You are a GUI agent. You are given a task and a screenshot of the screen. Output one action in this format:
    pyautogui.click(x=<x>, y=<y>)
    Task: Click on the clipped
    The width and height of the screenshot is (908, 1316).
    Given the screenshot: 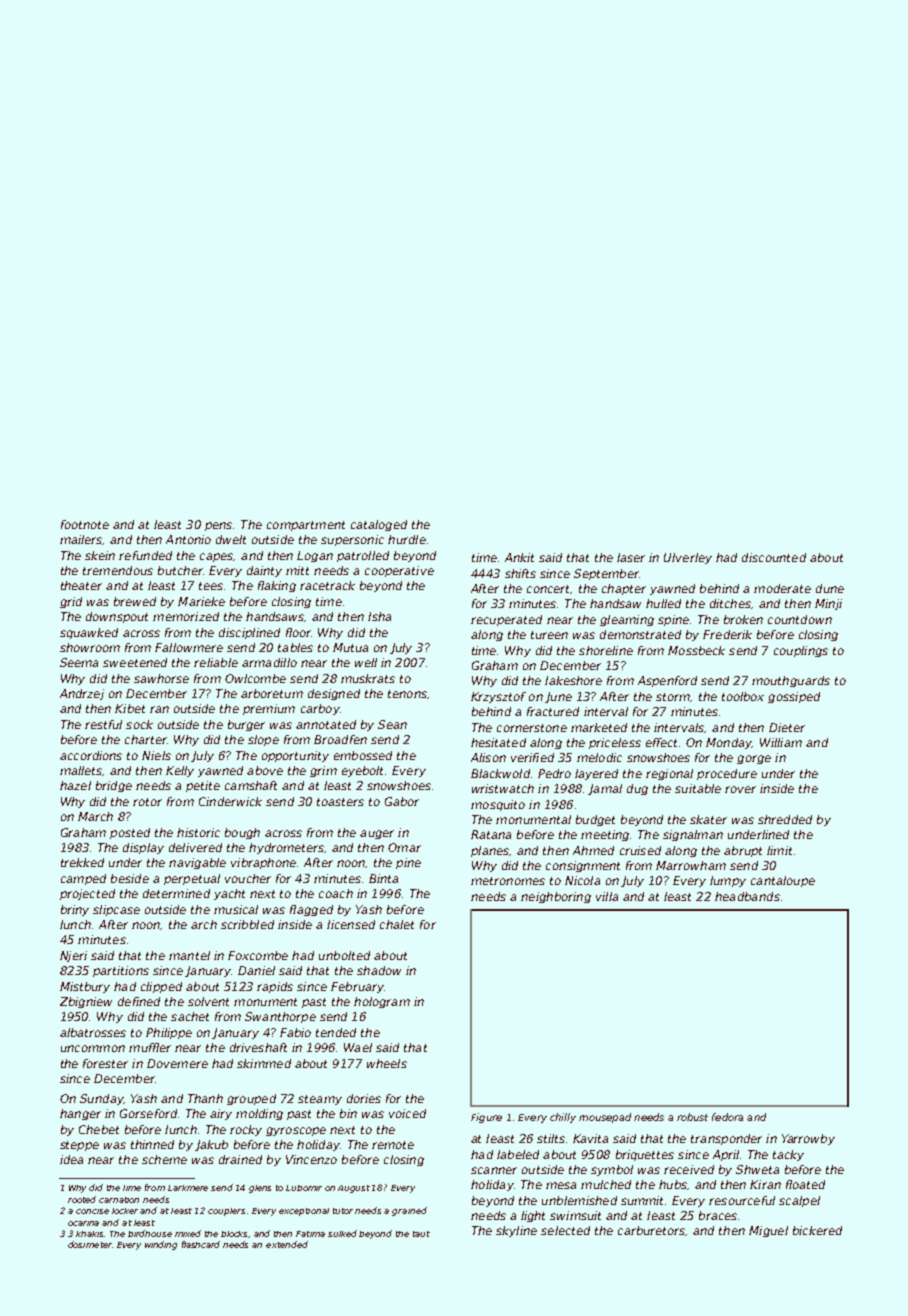 What is the action you would take?
    pyautogui.click(x=161, y=987)
